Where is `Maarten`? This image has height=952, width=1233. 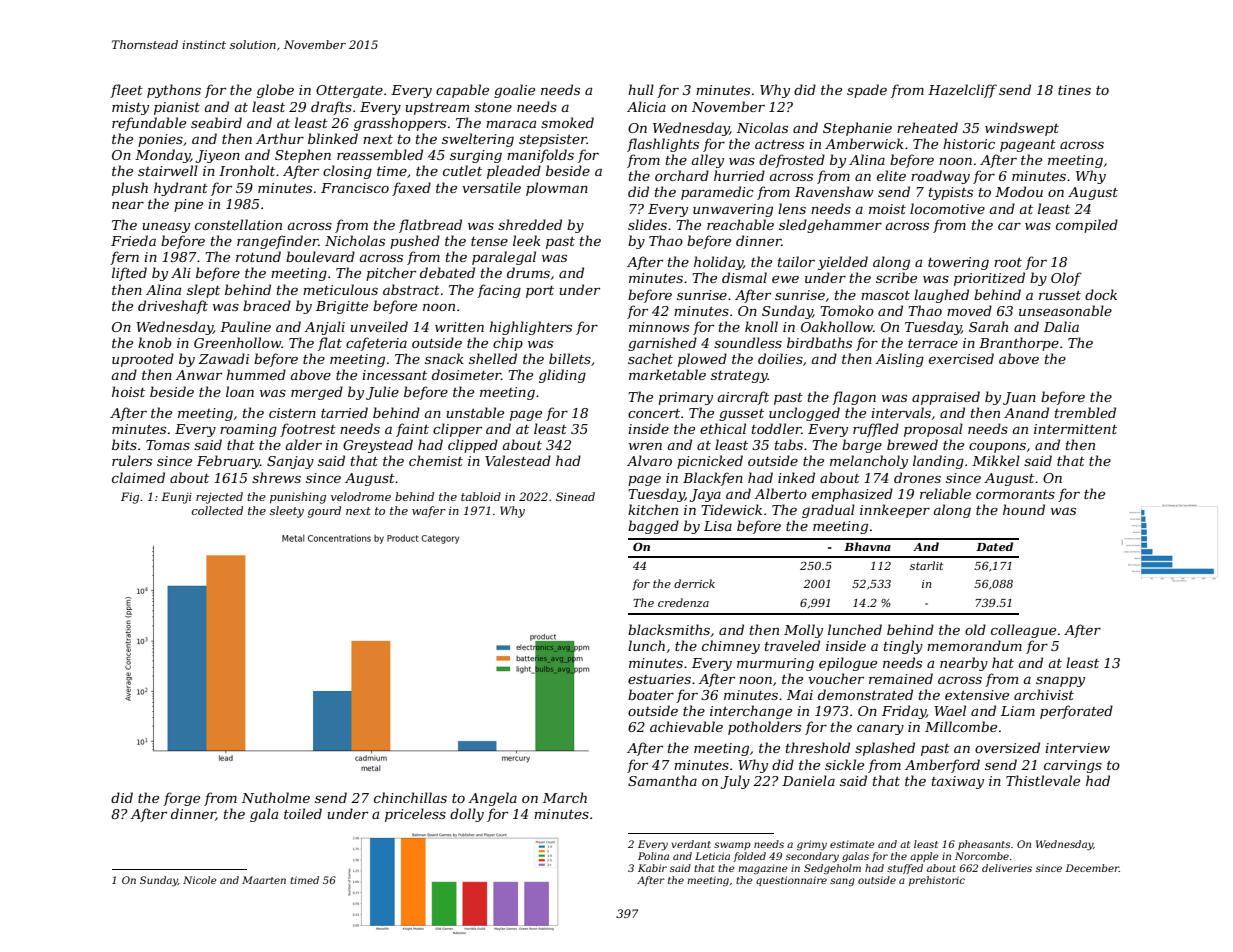 Maarten is located at coordinates (264, 880).
